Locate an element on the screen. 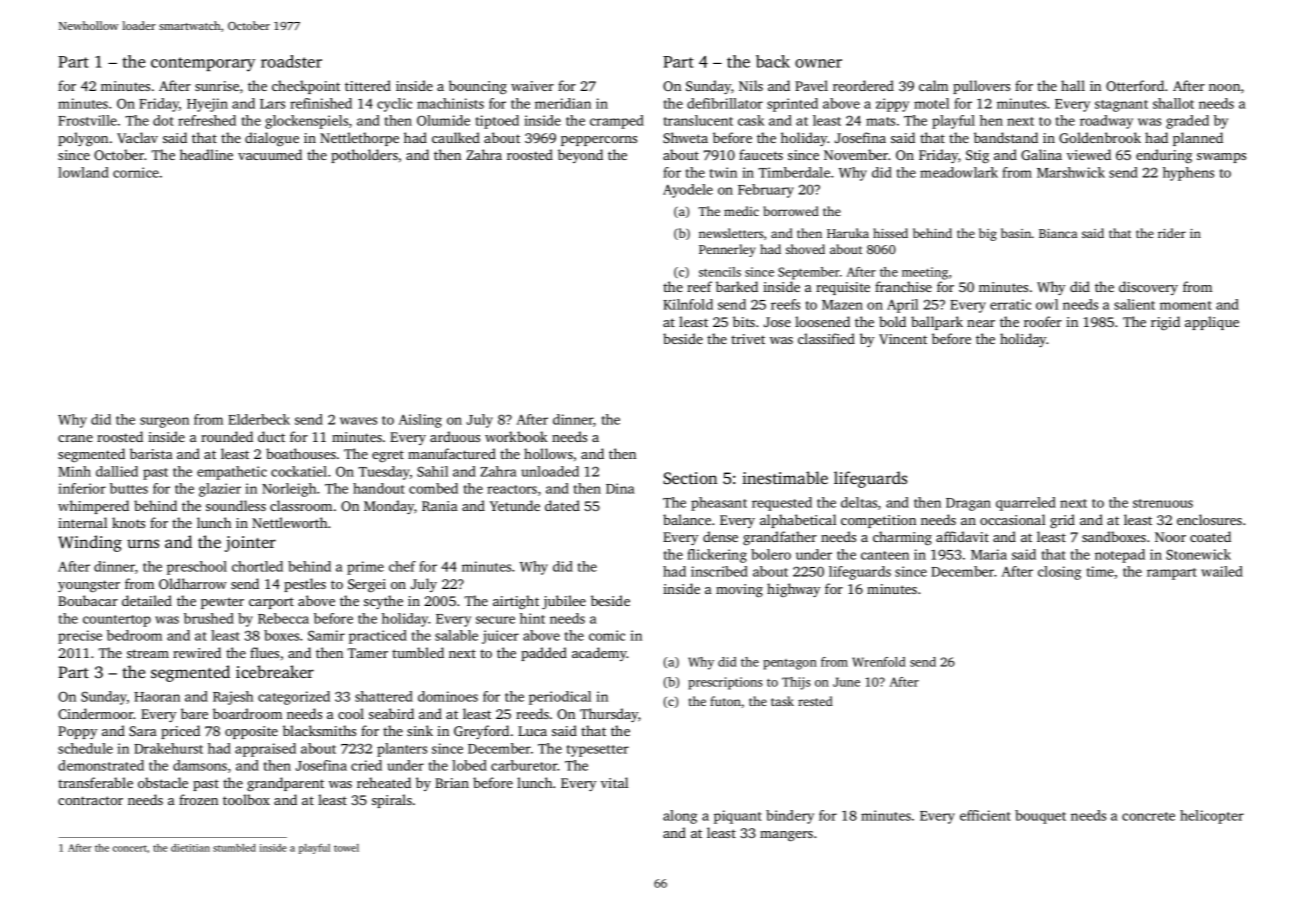  bouquet is located at coordinates (1040, 817).
